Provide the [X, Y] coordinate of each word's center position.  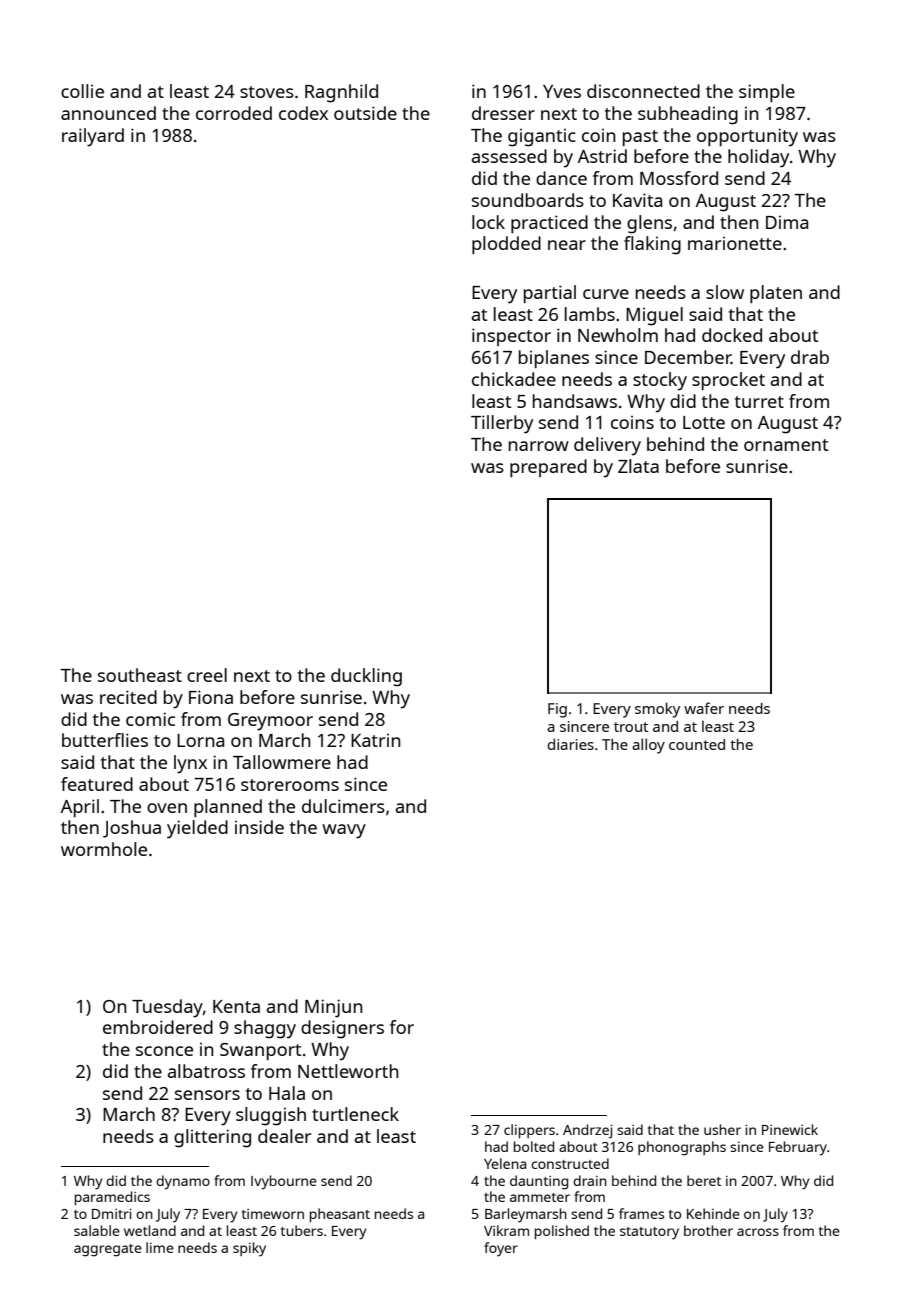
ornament [786, 445]
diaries [571, 744]
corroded [234, 113]
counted [697, 744]
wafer [704, 708]
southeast [140, 675]
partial [550, 294]
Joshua [132, 829]
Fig [557, 710]
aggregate [108, 1250]
